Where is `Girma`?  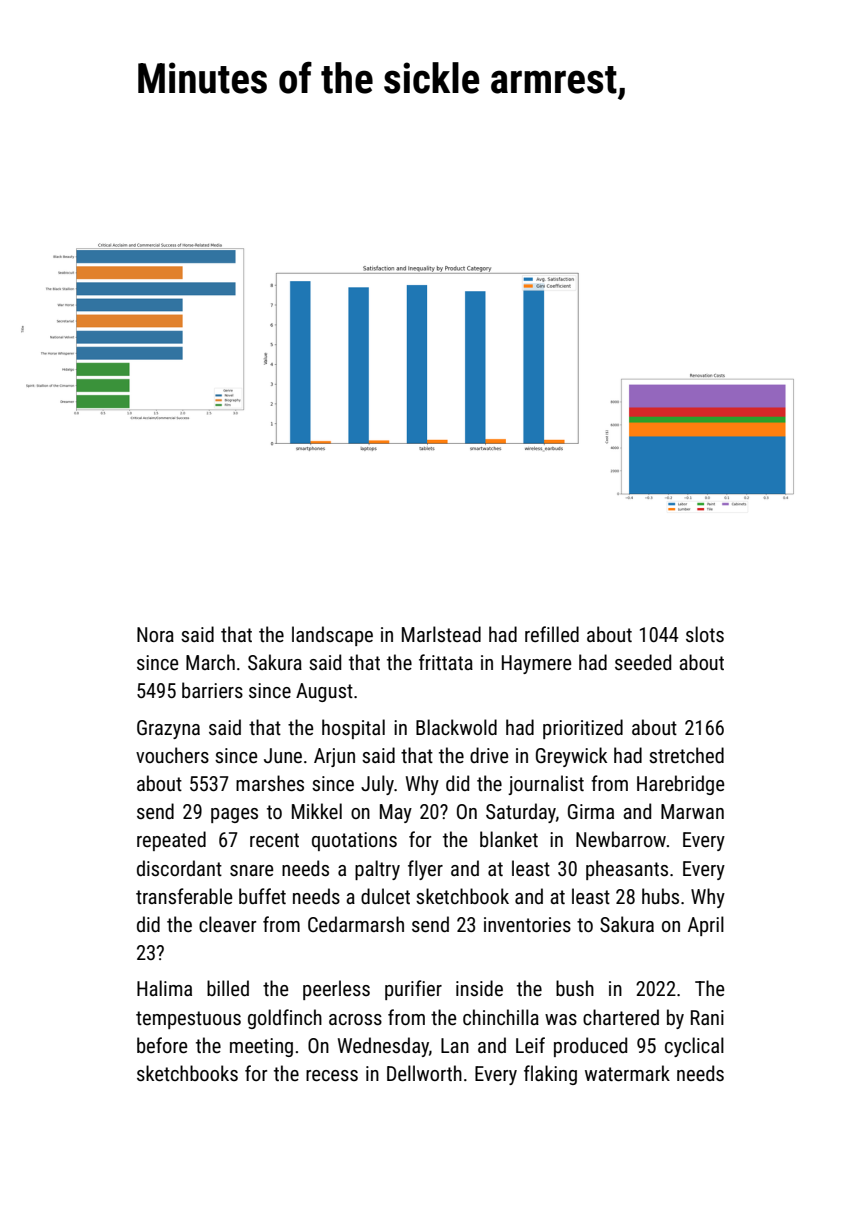 Girma is located at coordinates (591, 811).
